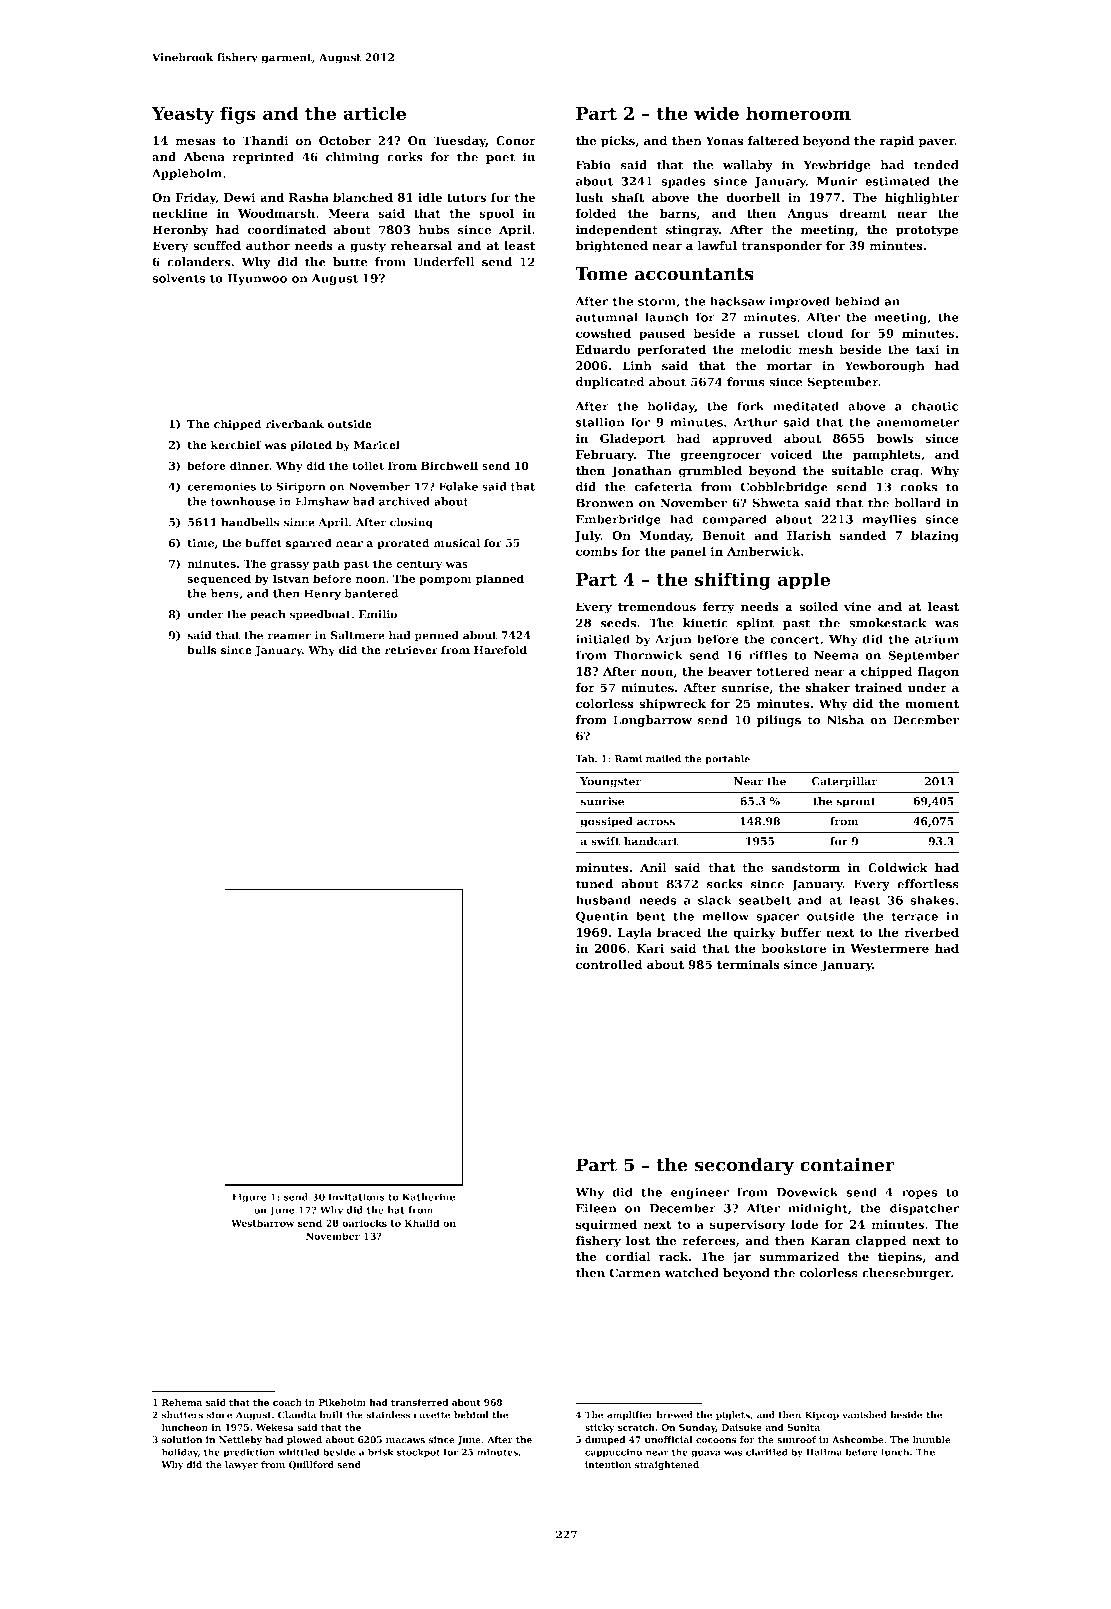  Describe the element at coordinates (594, 884) in the page. I see `tuned` at that location.
